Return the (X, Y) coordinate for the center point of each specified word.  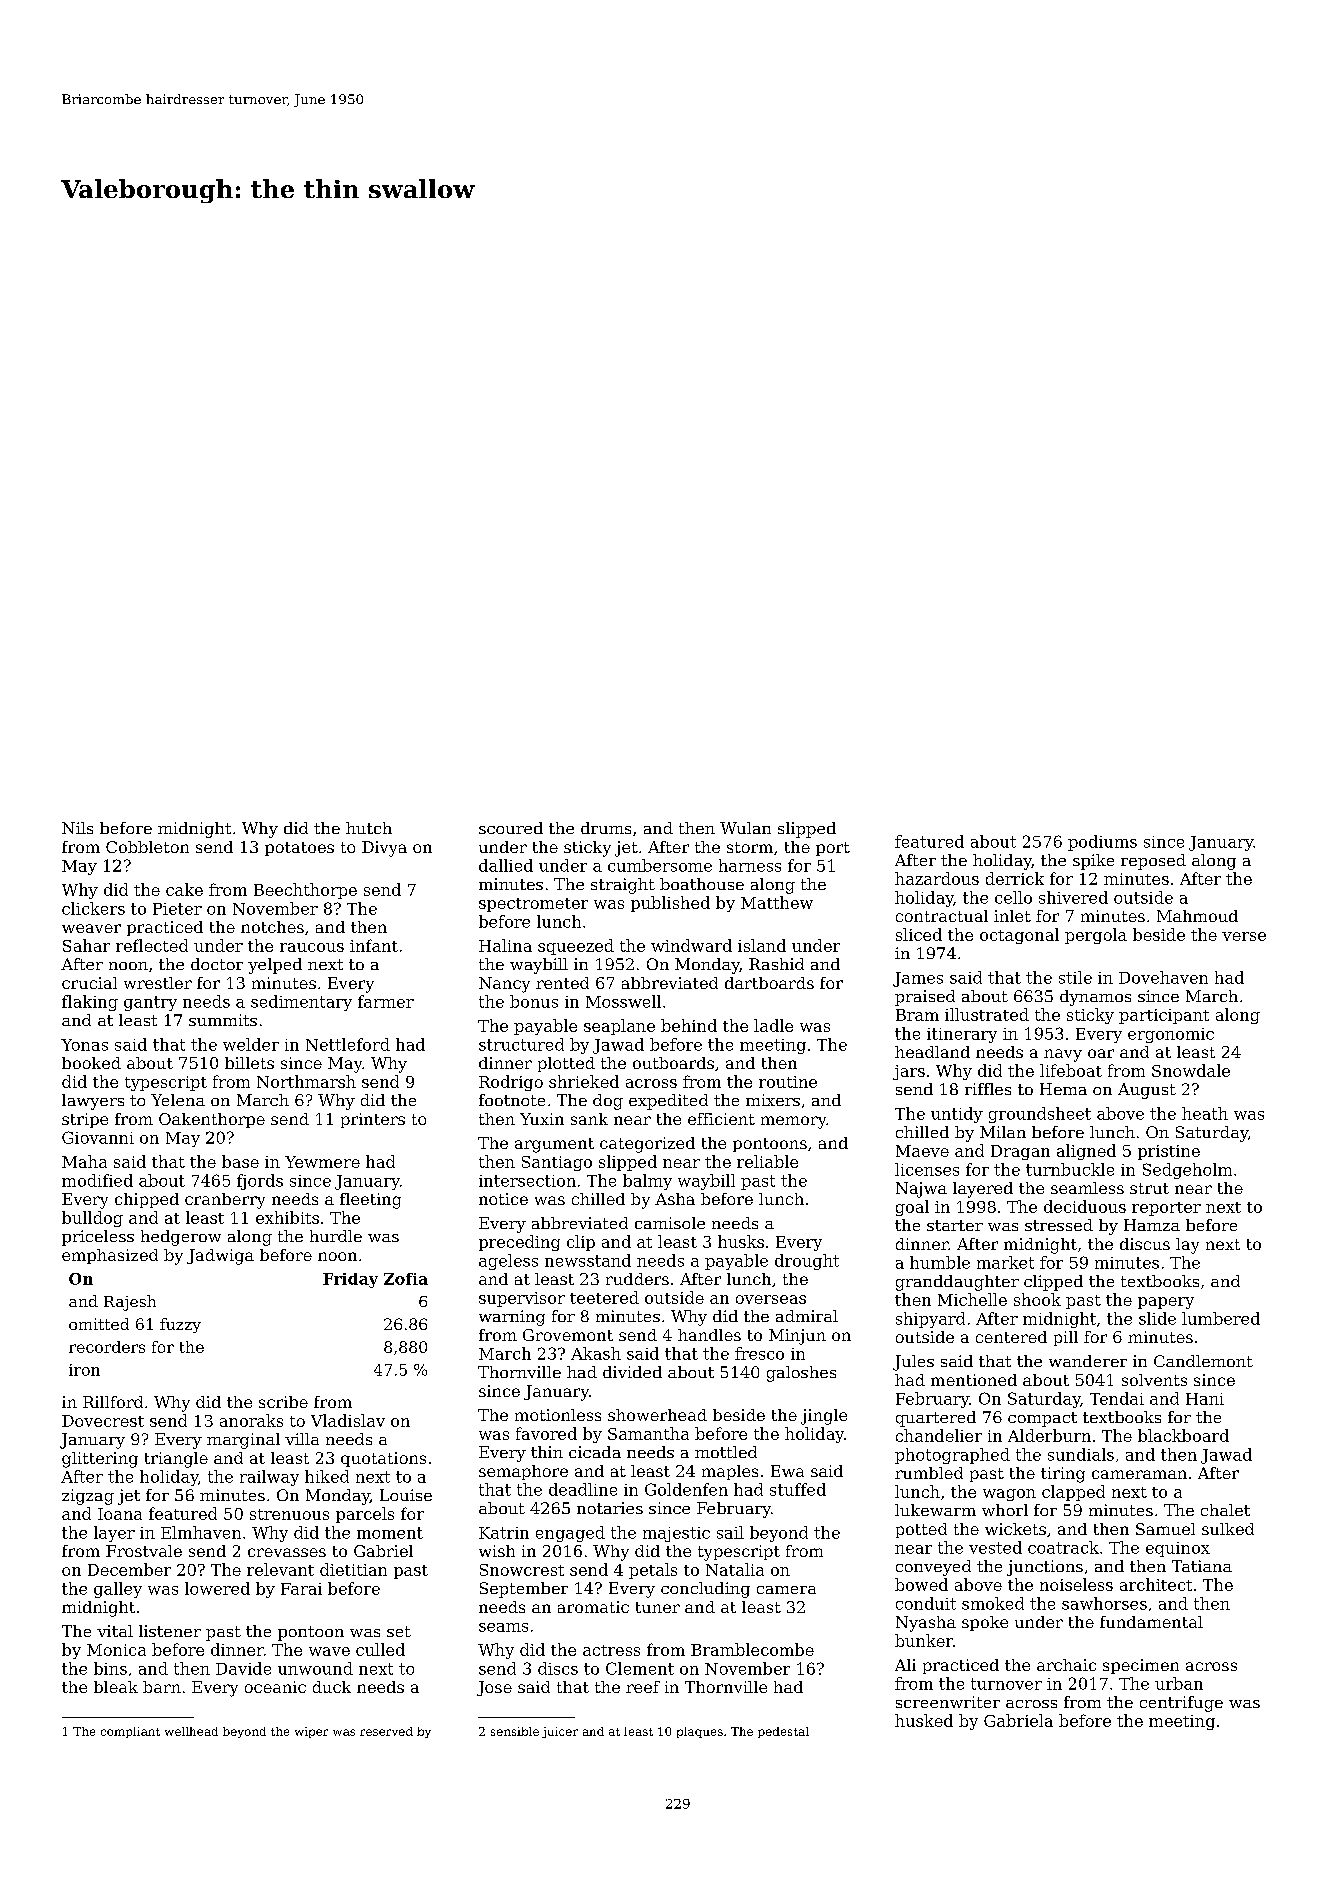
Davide (243, 1668)
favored (546, 1433)
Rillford (113, 1402)
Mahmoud (1197, 916)
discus (1145, 1244)
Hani (1205, 1399)
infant (374, 945)
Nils (77, 828)
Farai (301, 1589)
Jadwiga (220, 1257)
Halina (505, 945)
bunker (924, 1640)
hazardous (937, 878)
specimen (1141, 1666)
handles (709, 1335)
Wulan (745, 828)
